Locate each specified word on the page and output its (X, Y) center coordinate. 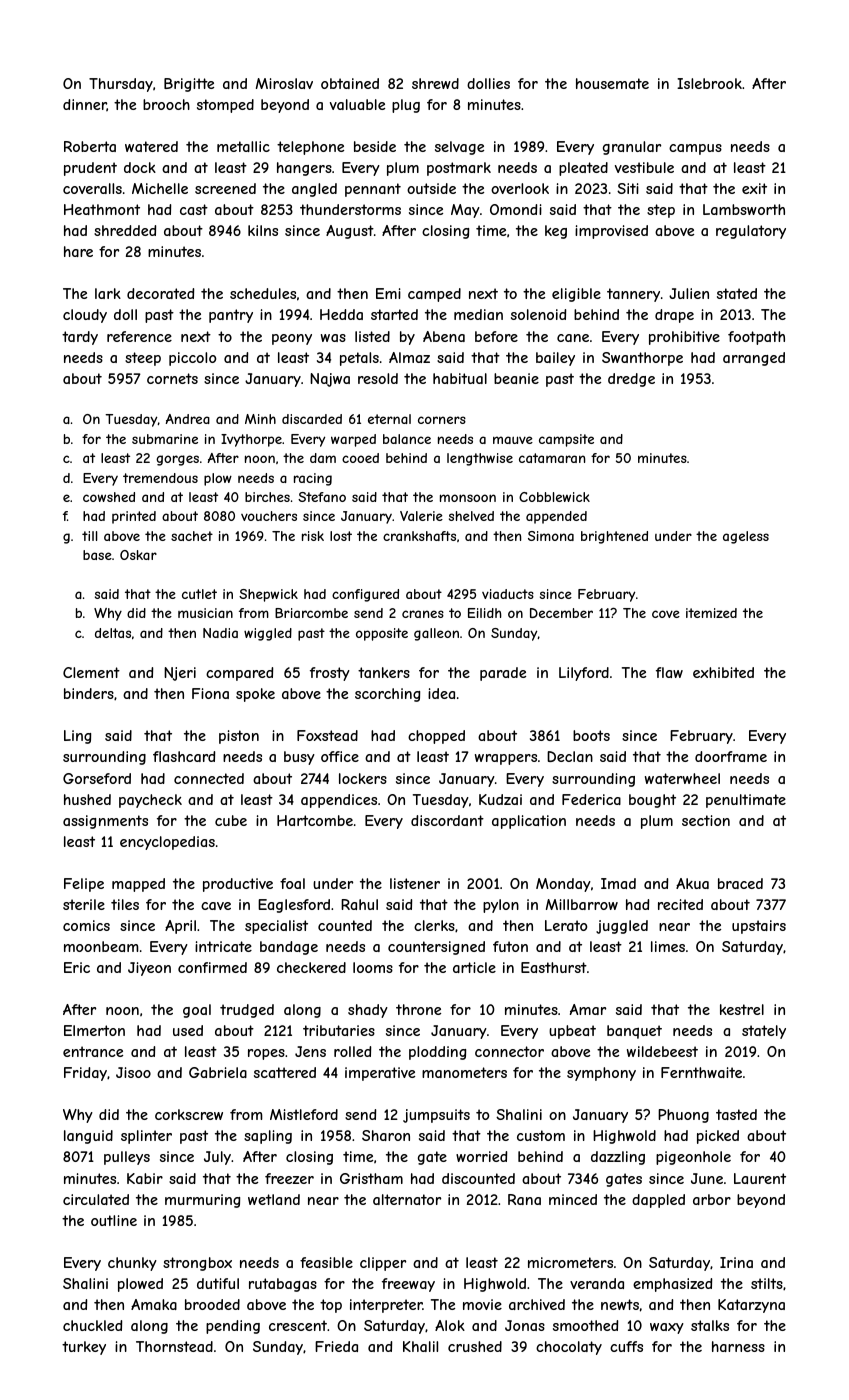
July (217, 1158)
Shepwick (268, 595)
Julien (689, 293)
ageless (746, 537)
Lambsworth (744, 209)
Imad (618, 883)
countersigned (436, 948)
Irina (736, 1262)
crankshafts (419, 536)
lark (108, 293)
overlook (520, 188)
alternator (407, 1199)
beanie (516, 378)
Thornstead (174, 1346)
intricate (223, 946)
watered (151, 146)
